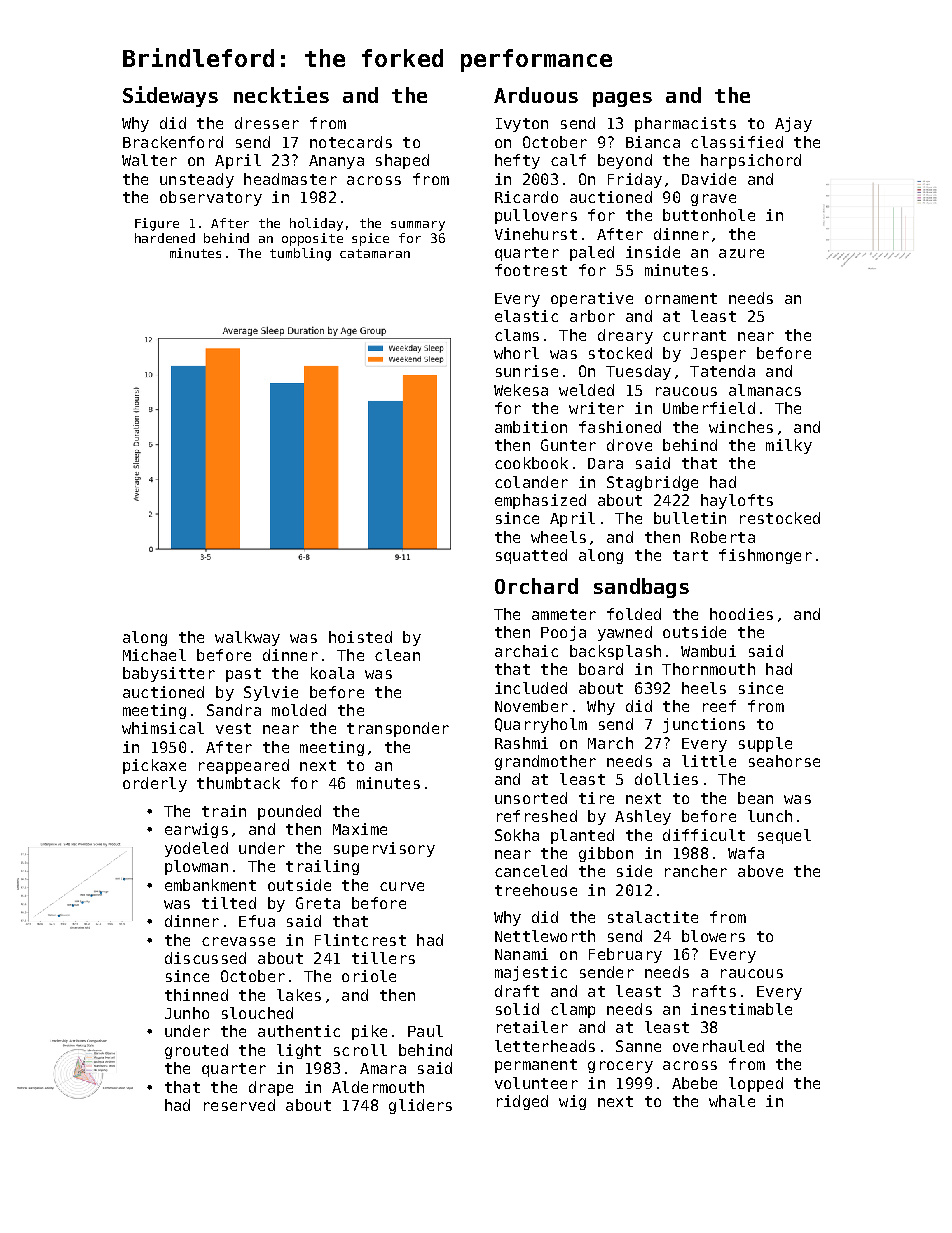 The height and width of the image is (1233, 952). Describe the element at coordinates (765, 390) in the image. I see `almanacs` at that location.
